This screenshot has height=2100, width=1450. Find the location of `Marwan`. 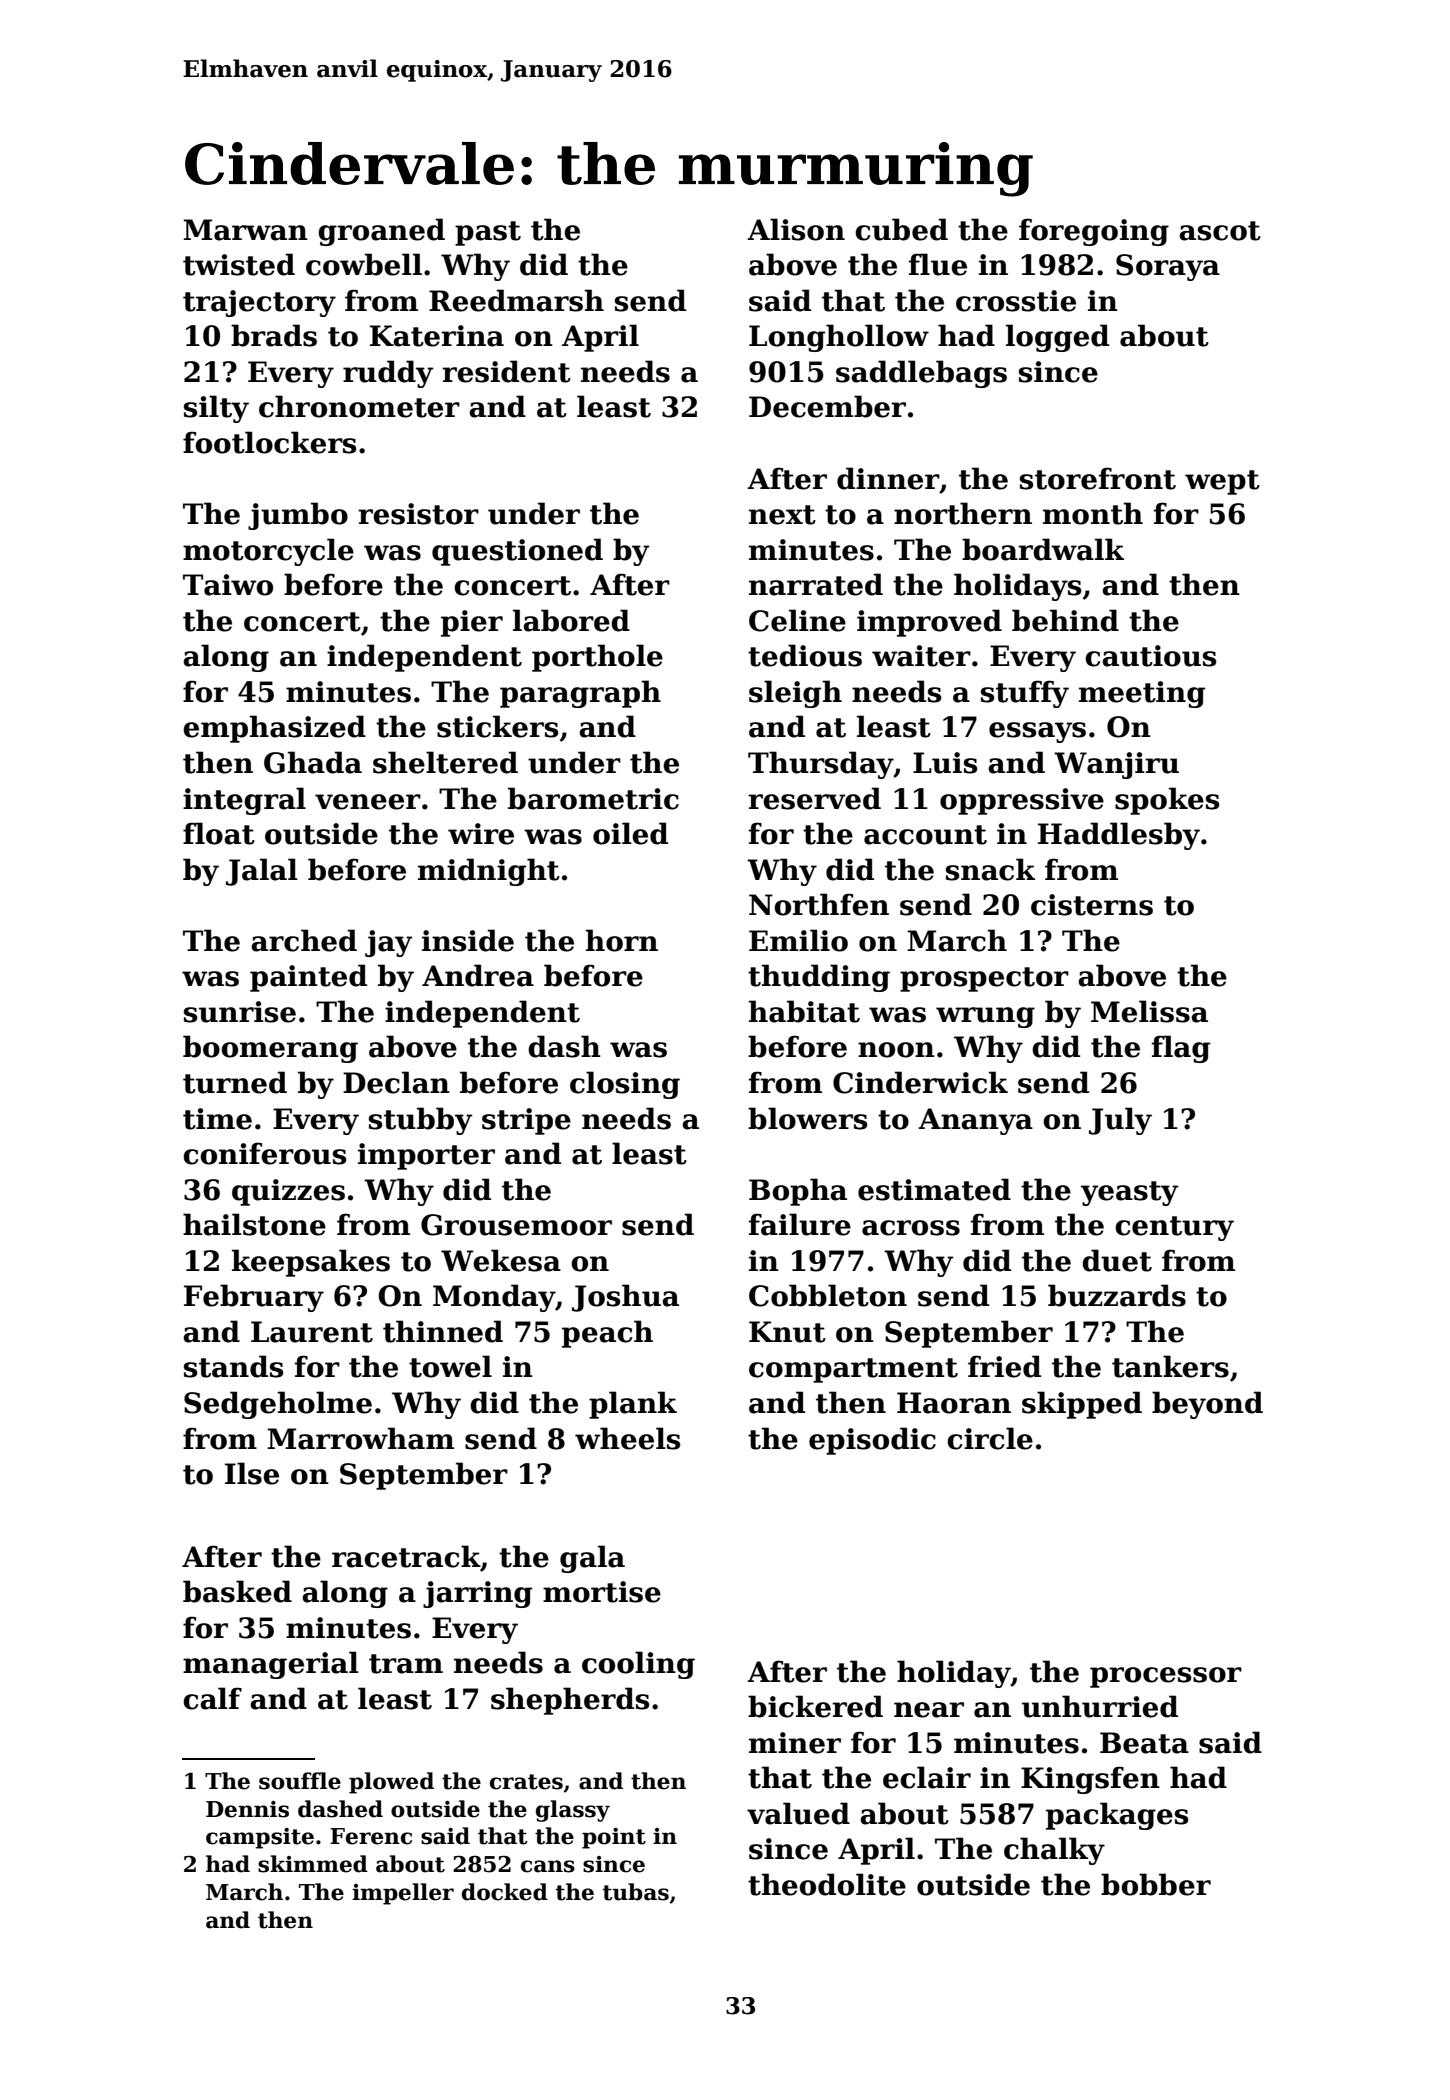

Marwan is located at coordinates (245, 230).
